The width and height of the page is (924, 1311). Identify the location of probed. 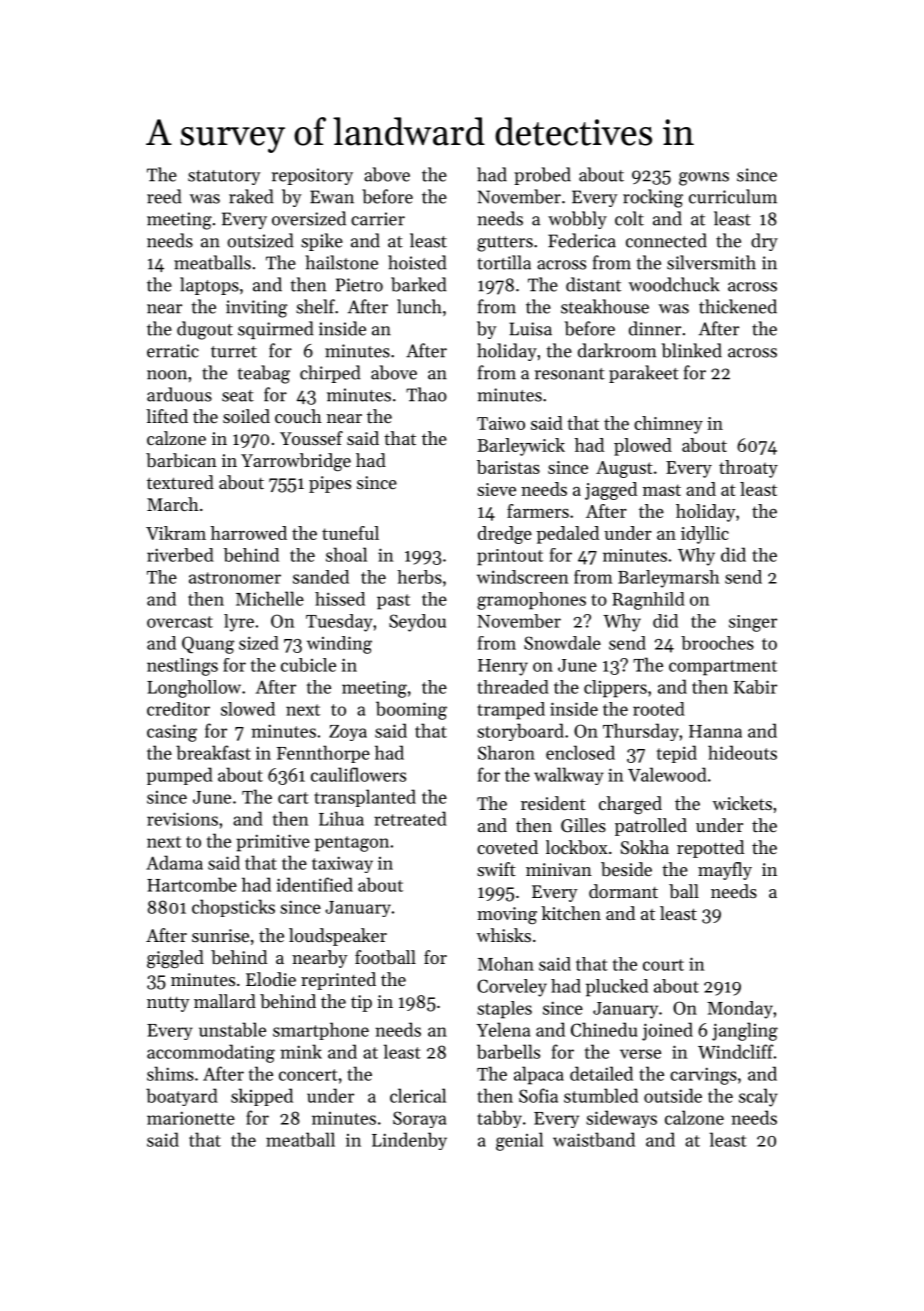
(542, 176).
